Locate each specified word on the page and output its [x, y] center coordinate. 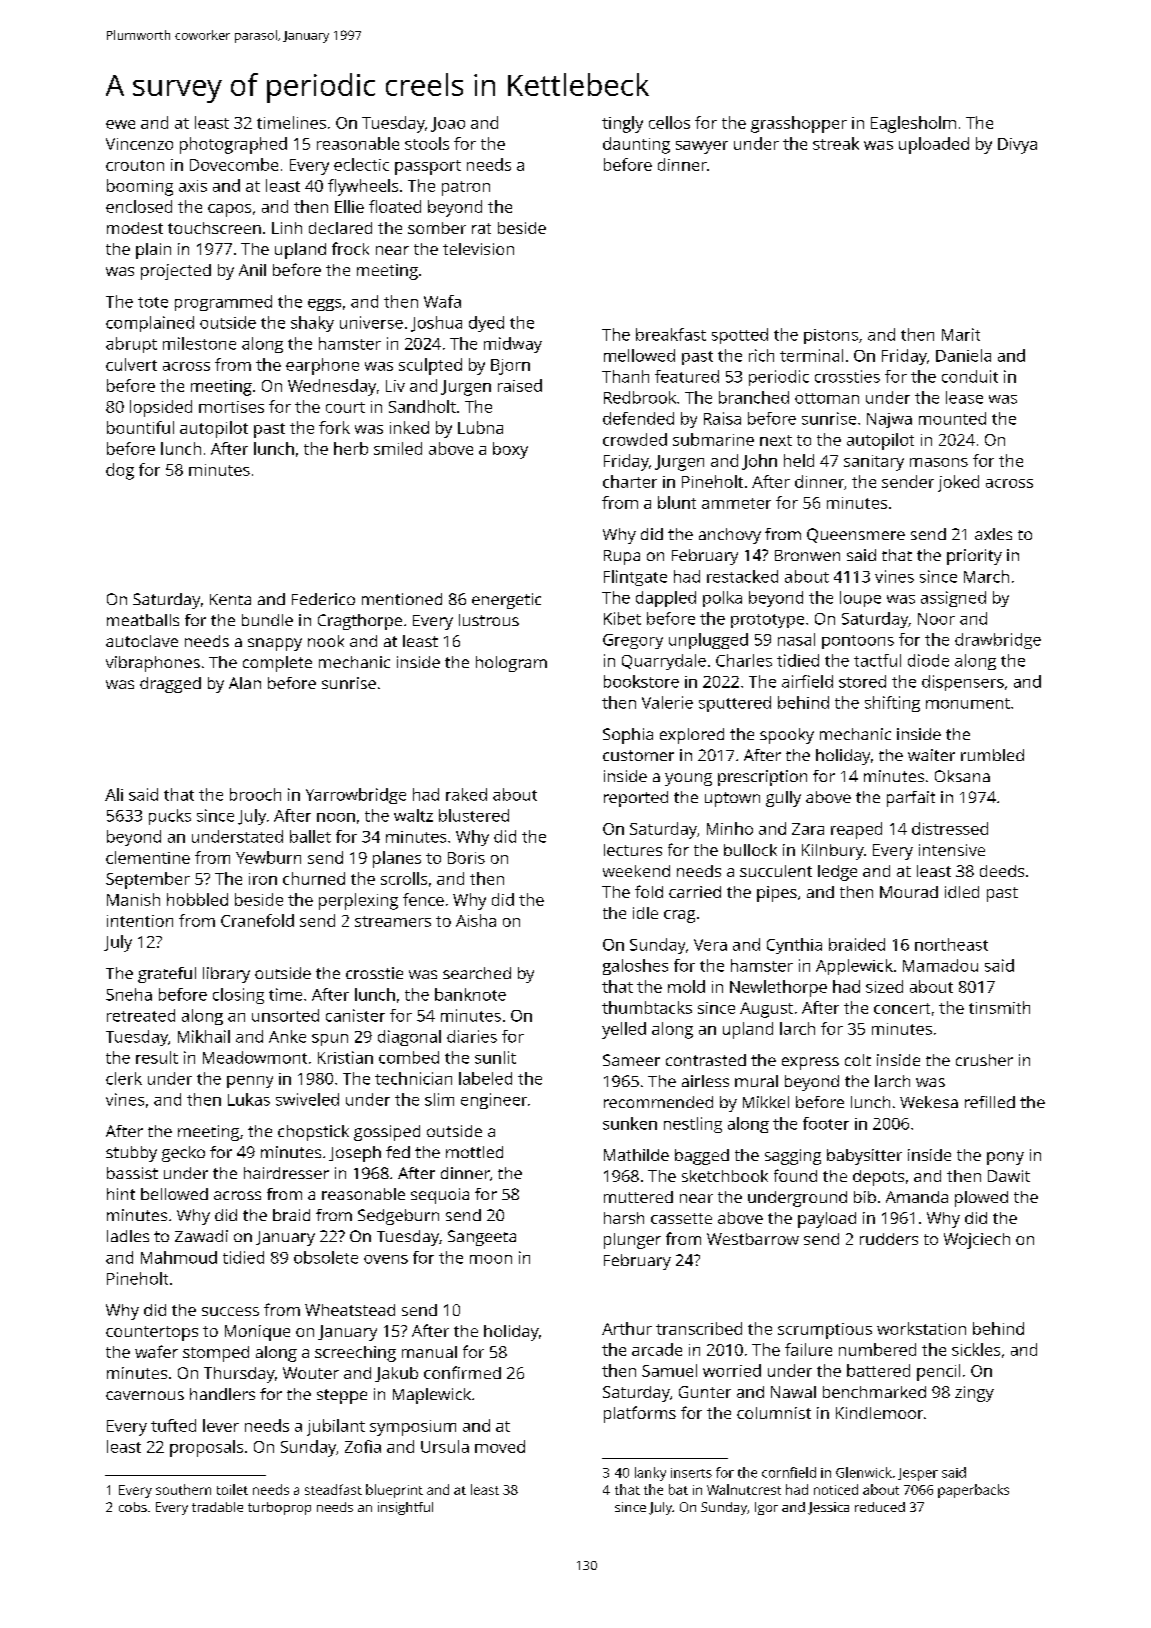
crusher [984, 1060]
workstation [921, 1328]
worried [732, 1370]
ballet [310, 836]
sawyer [702, 147]
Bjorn [510, 367]
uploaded [934, 145]
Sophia [628, 736]
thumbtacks [647, 1007]
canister [355, 1015]
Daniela [963, 355]
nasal [796, 639]
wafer [156, 1351]
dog [120, 471]
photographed [233, 145]
